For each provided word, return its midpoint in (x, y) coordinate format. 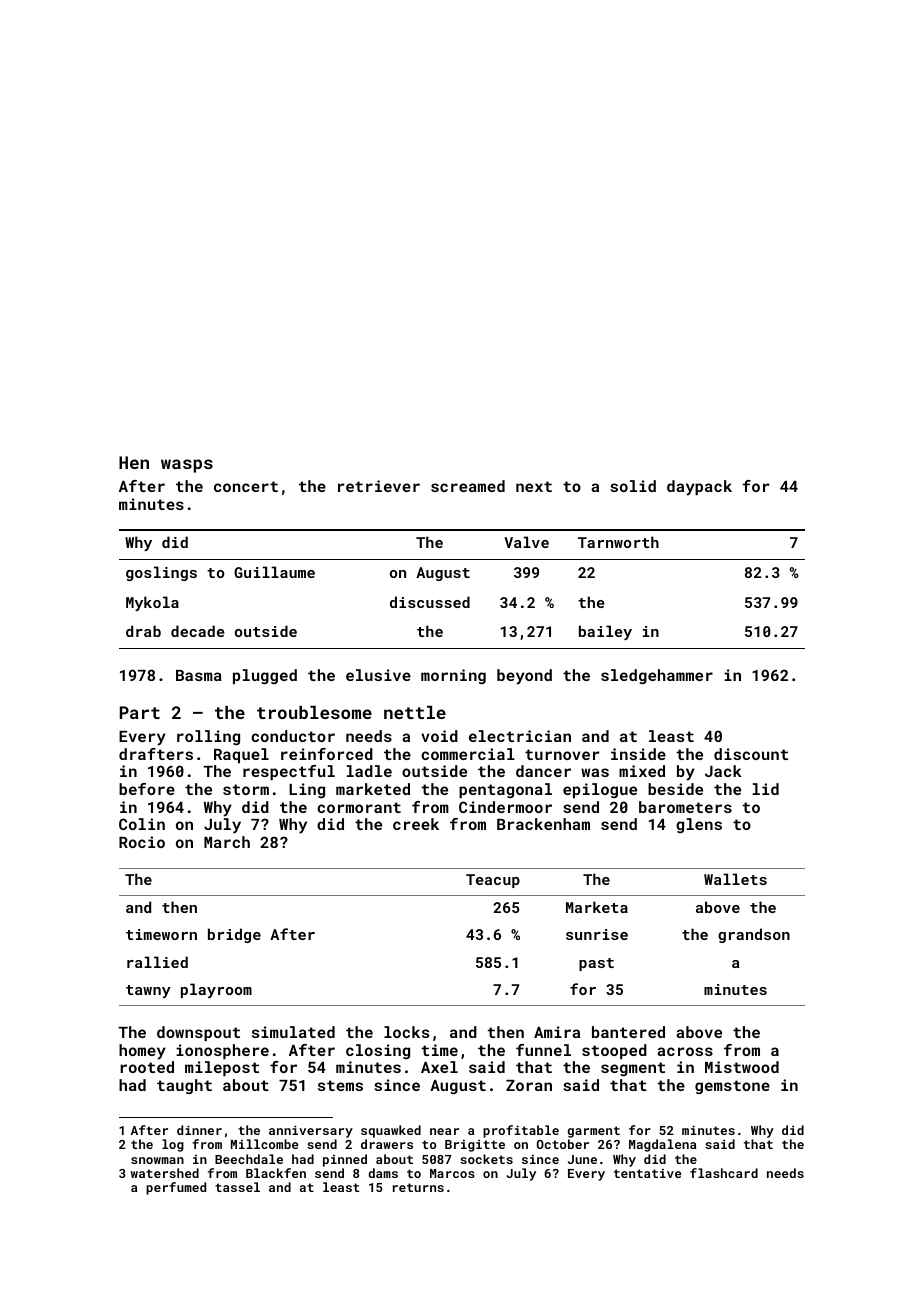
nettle (415, 712)
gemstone (732, 1087)
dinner (199, 1130)
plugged (265, 677)
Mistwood (742, 1067)
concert (246, 486)
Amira (557, 1032)
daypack (699, 488)
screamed (468, 486)
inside (638, 754)
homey (142, 1052)
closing (378, 1051)
